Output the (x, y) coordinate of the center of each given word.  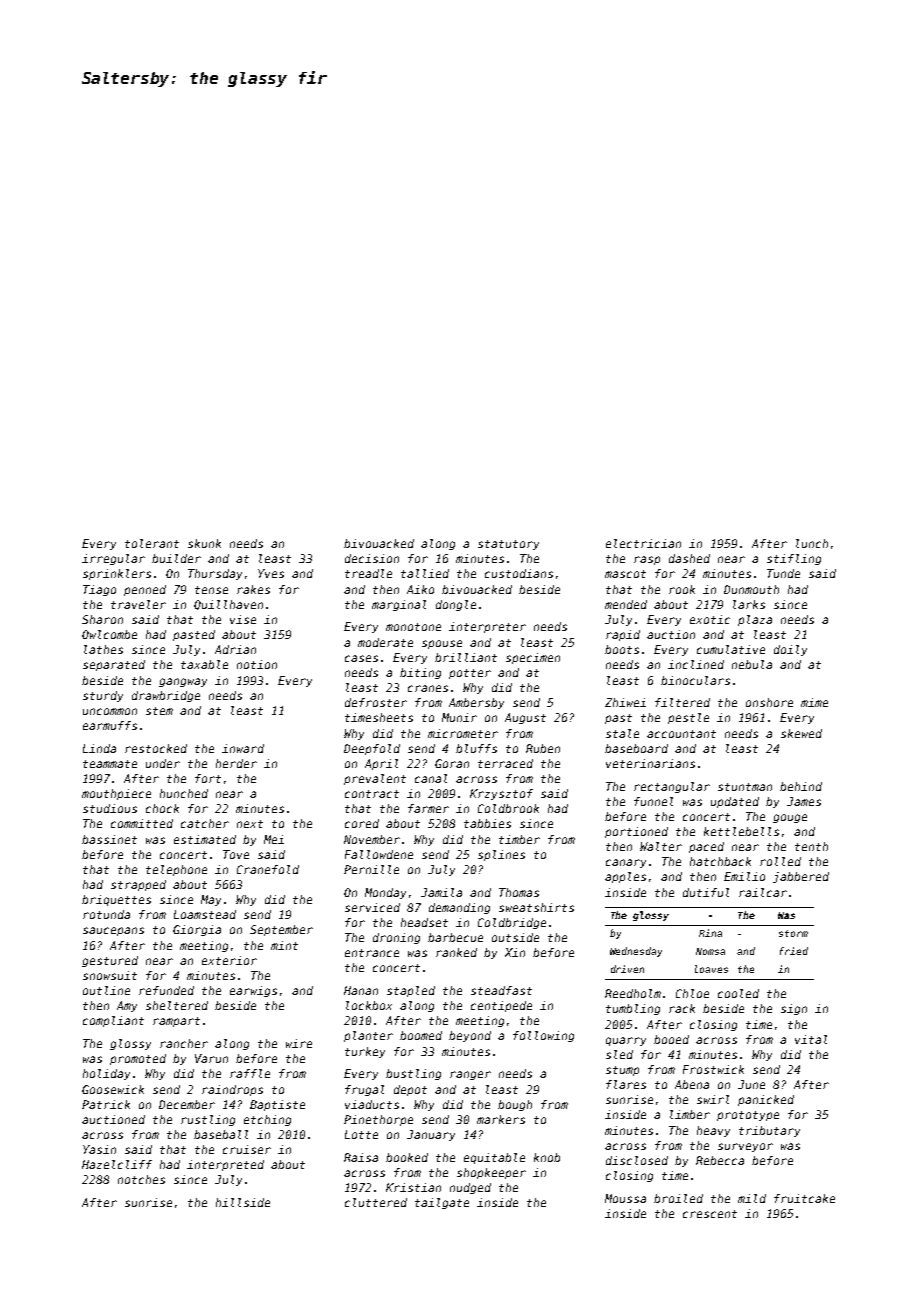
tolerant (152, 543)
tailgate (442, 1203)
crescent (710, 1214)
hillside (243, 1202)
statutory (508, 545)
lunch (812, 543)
